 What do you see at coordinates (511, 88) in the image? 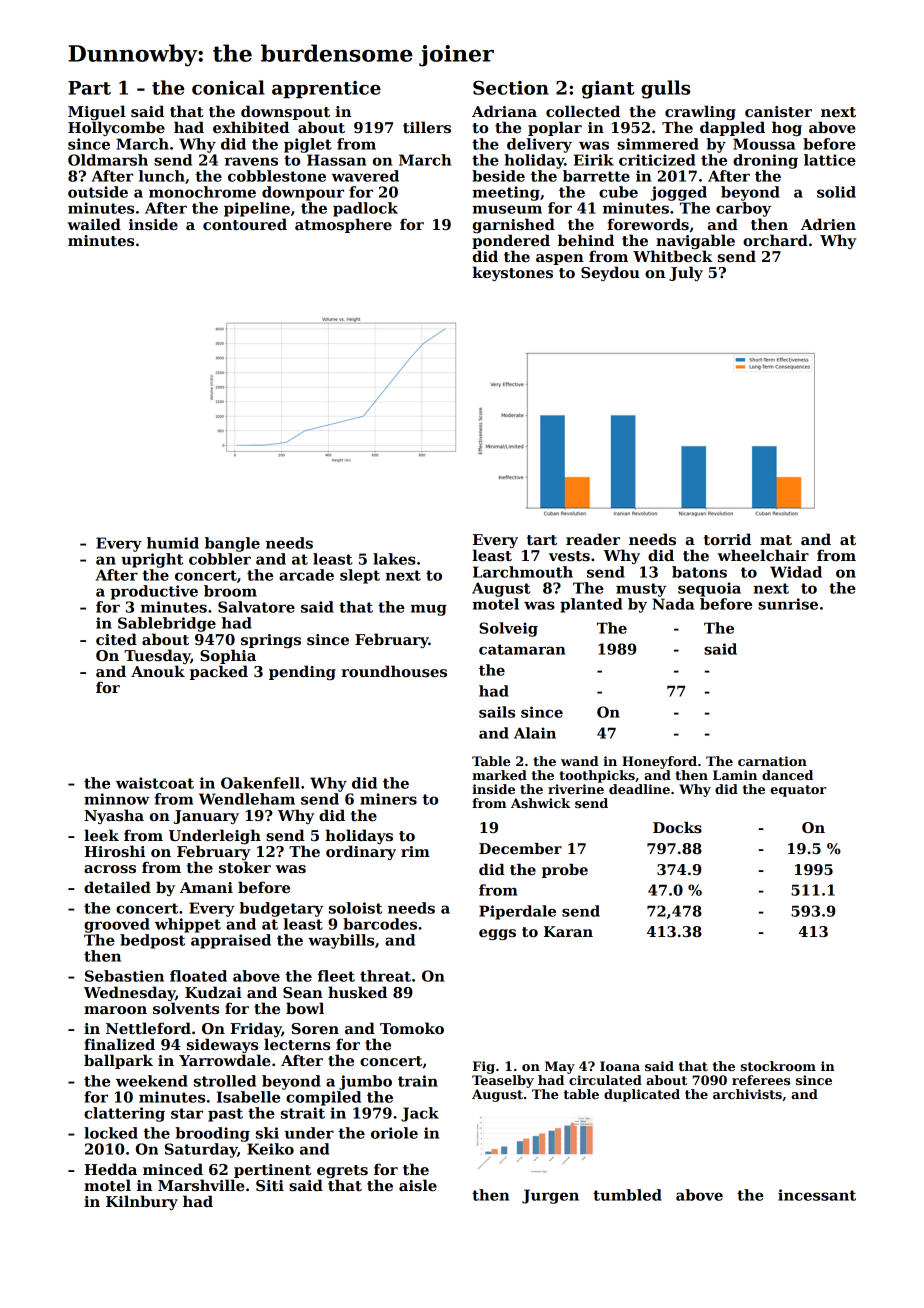
I see `Section` at bounding box center [511, 88].
